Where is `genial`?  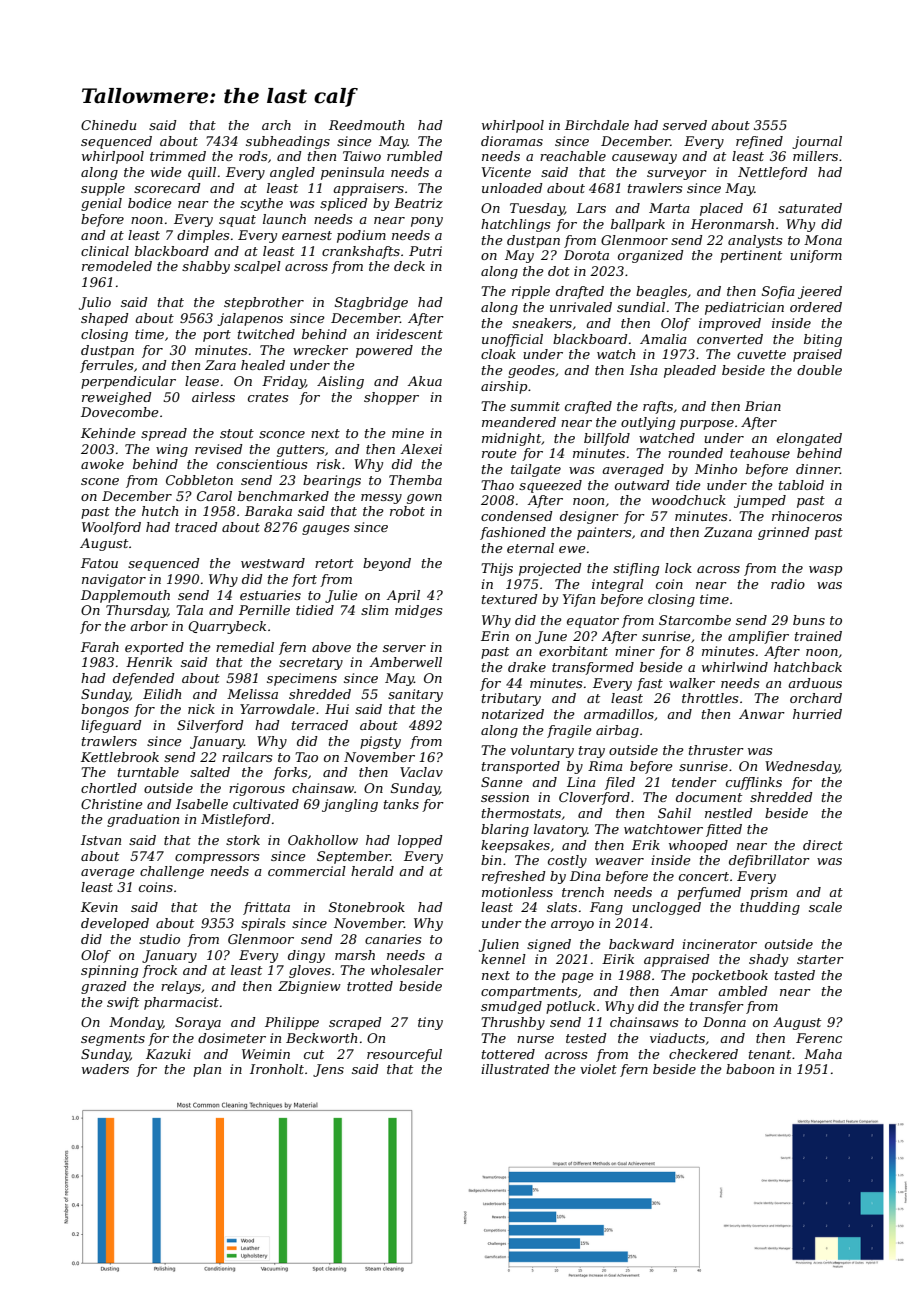 genial is located at coordinates (101, 204).
